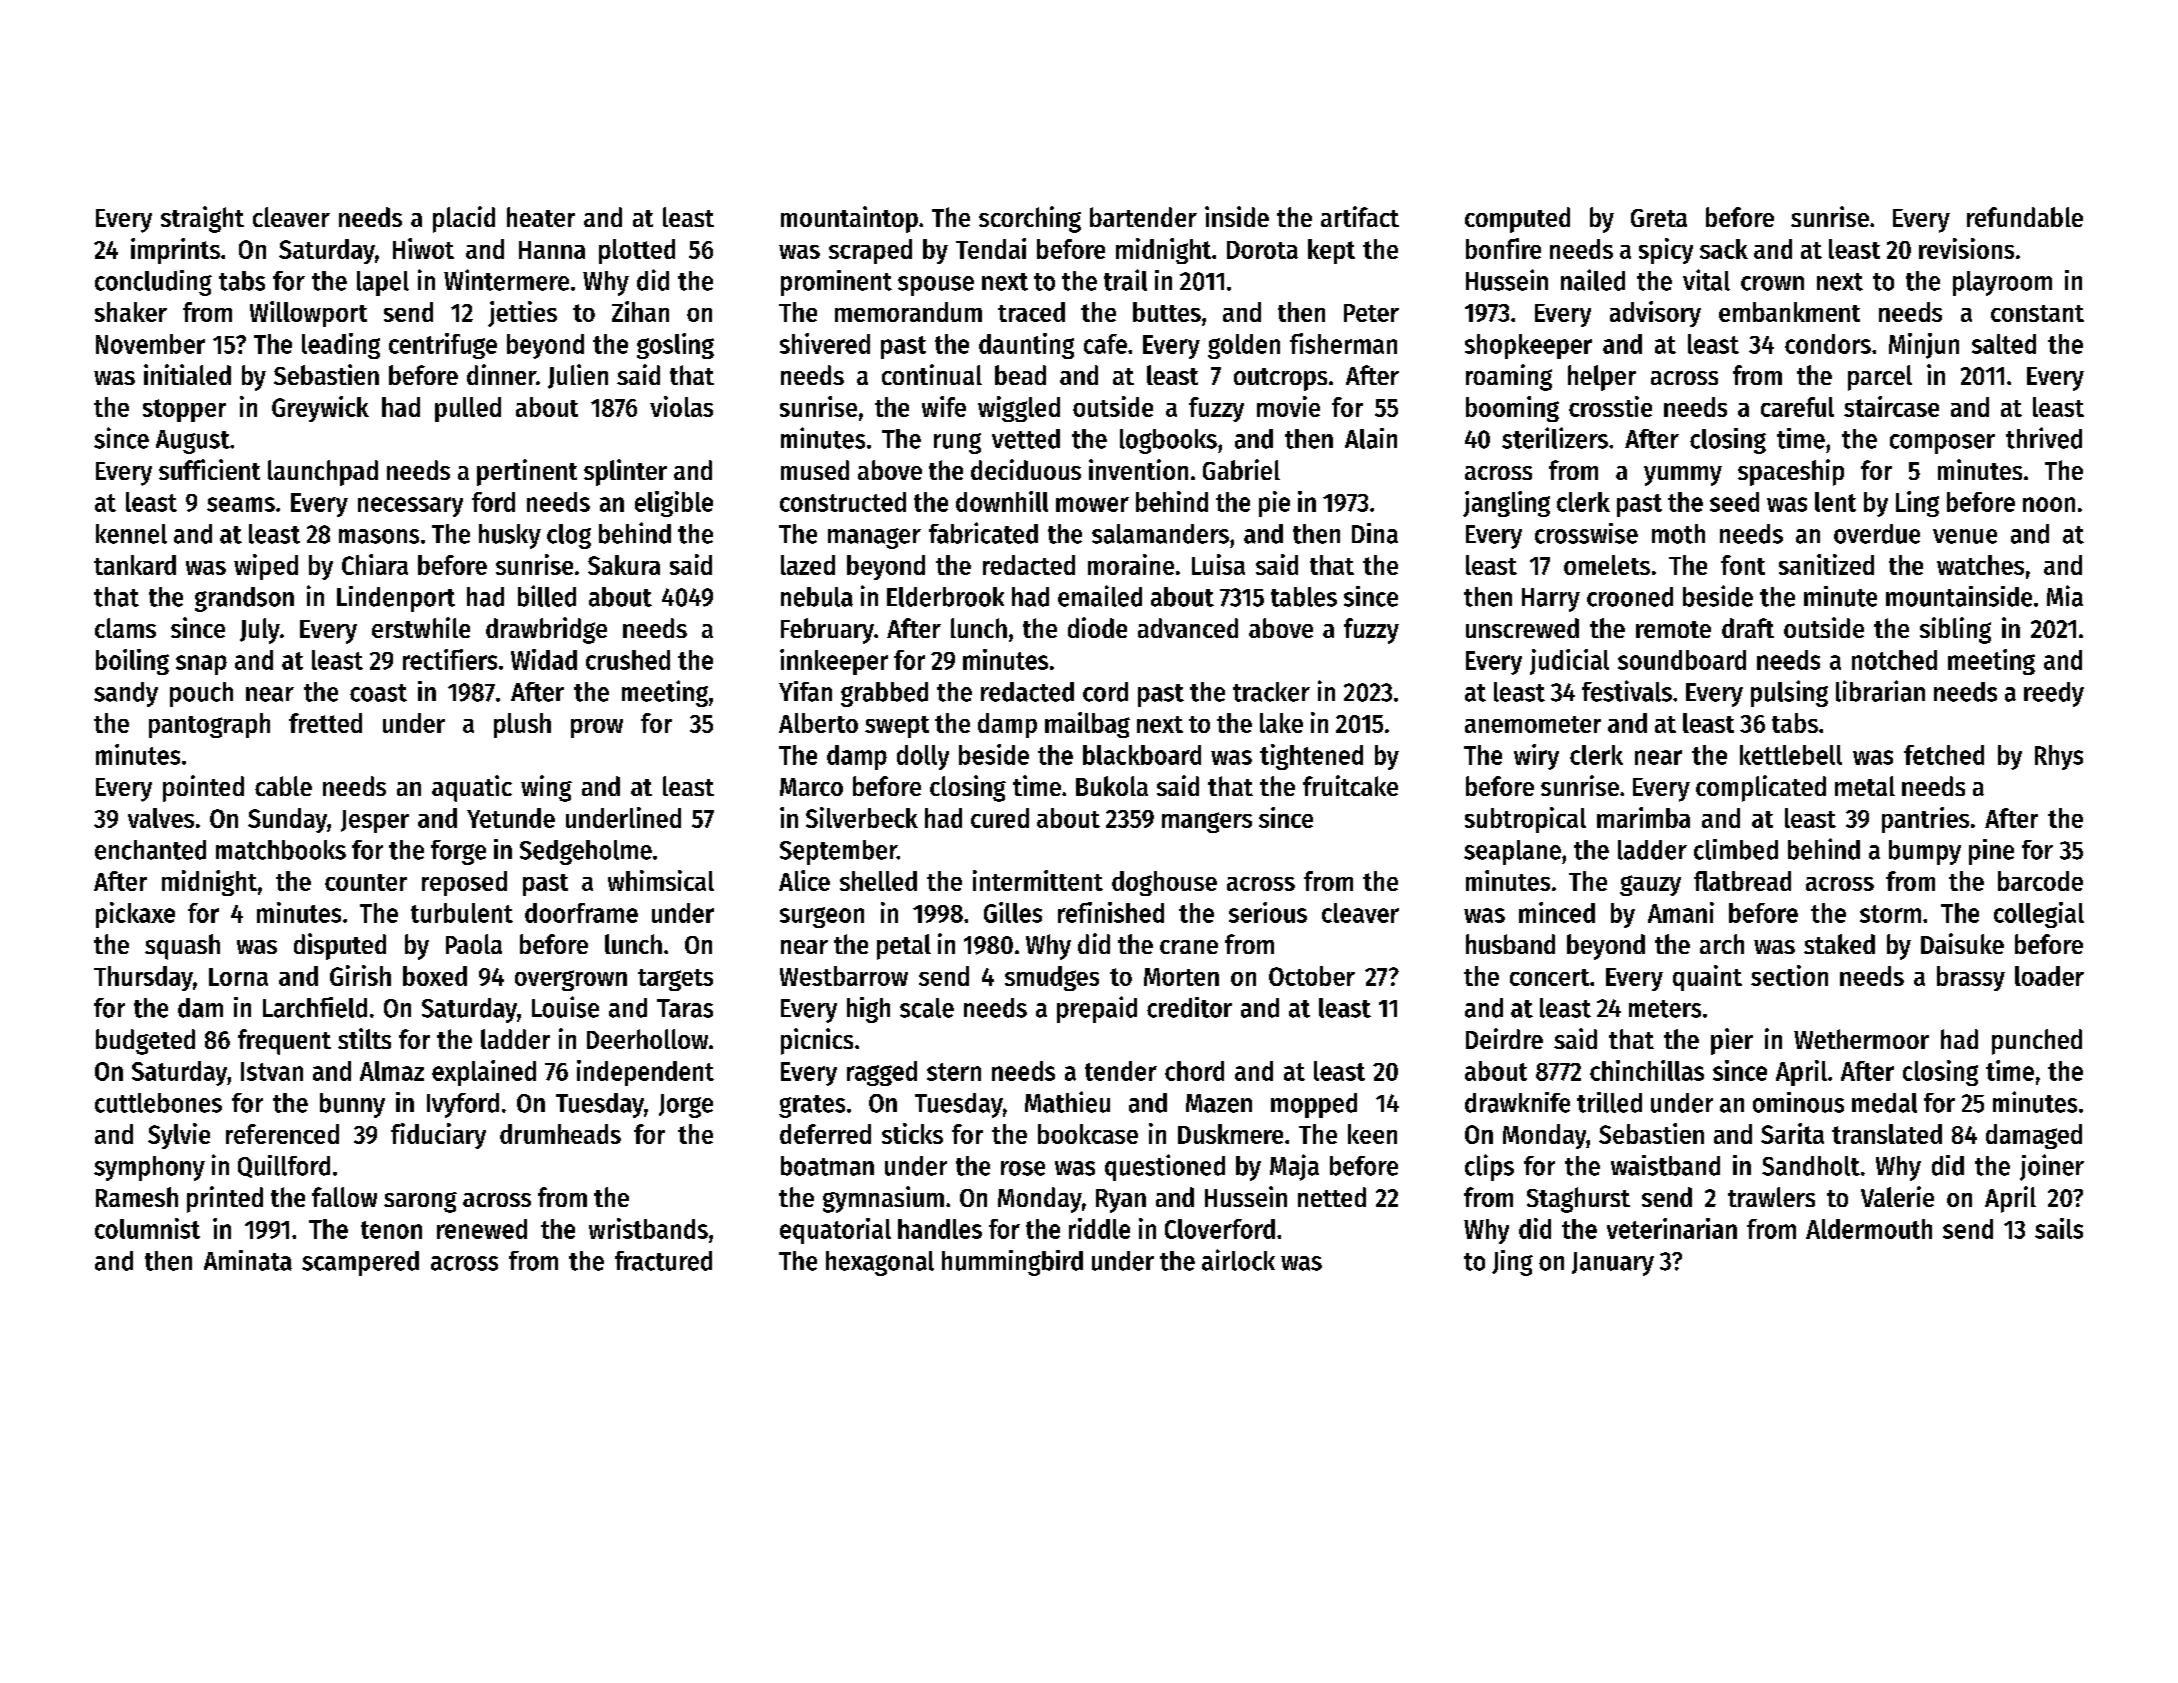  I want to click on storm, so click(1890, 914).
